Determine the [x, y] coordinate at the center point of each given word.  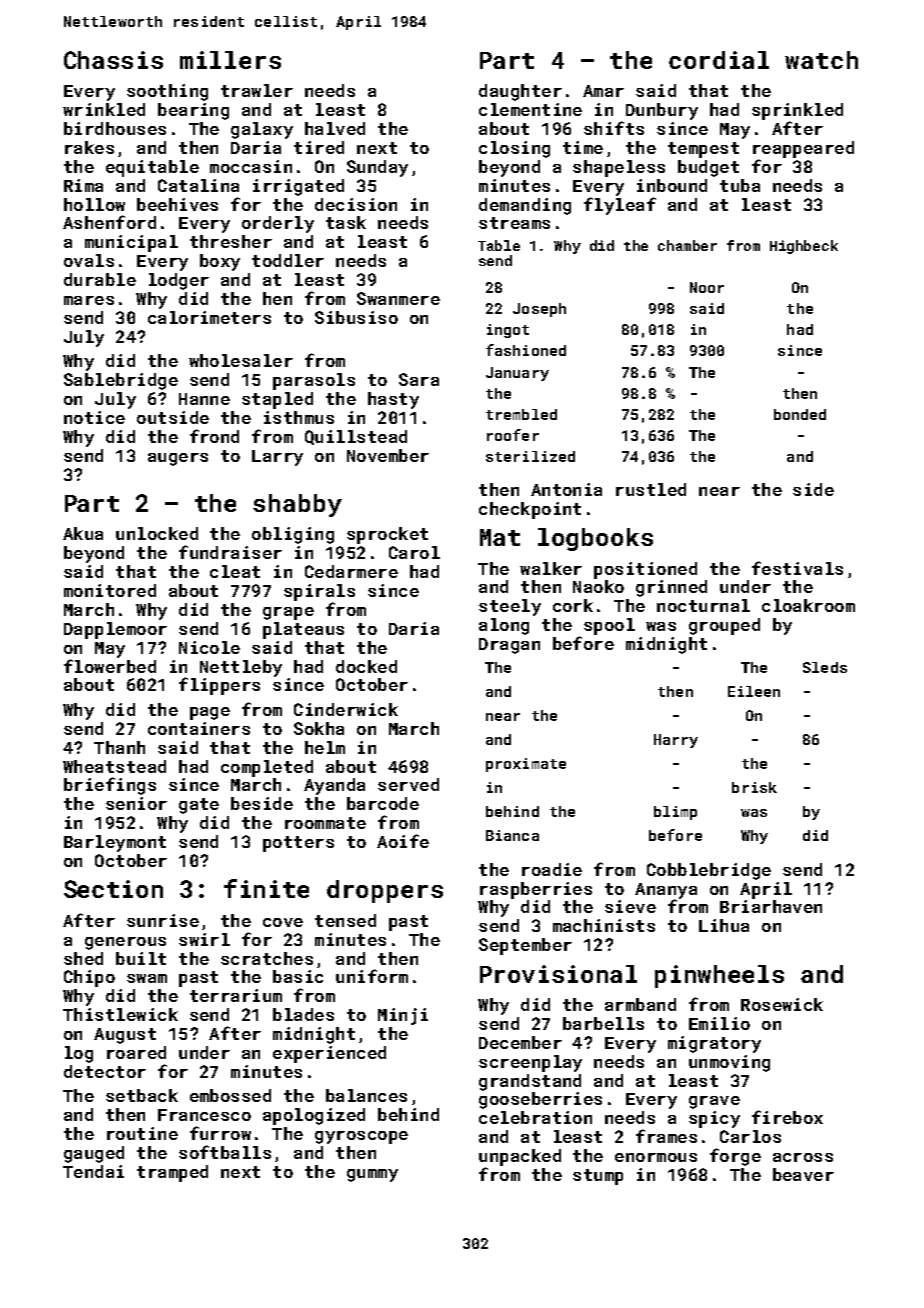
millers [230, 60]
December [520, 1042]
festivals [797, 568]
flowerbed [110, 666]
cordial [719, 60]
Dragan [509, 646]
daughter [520, 92]
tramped [172, 1173]
